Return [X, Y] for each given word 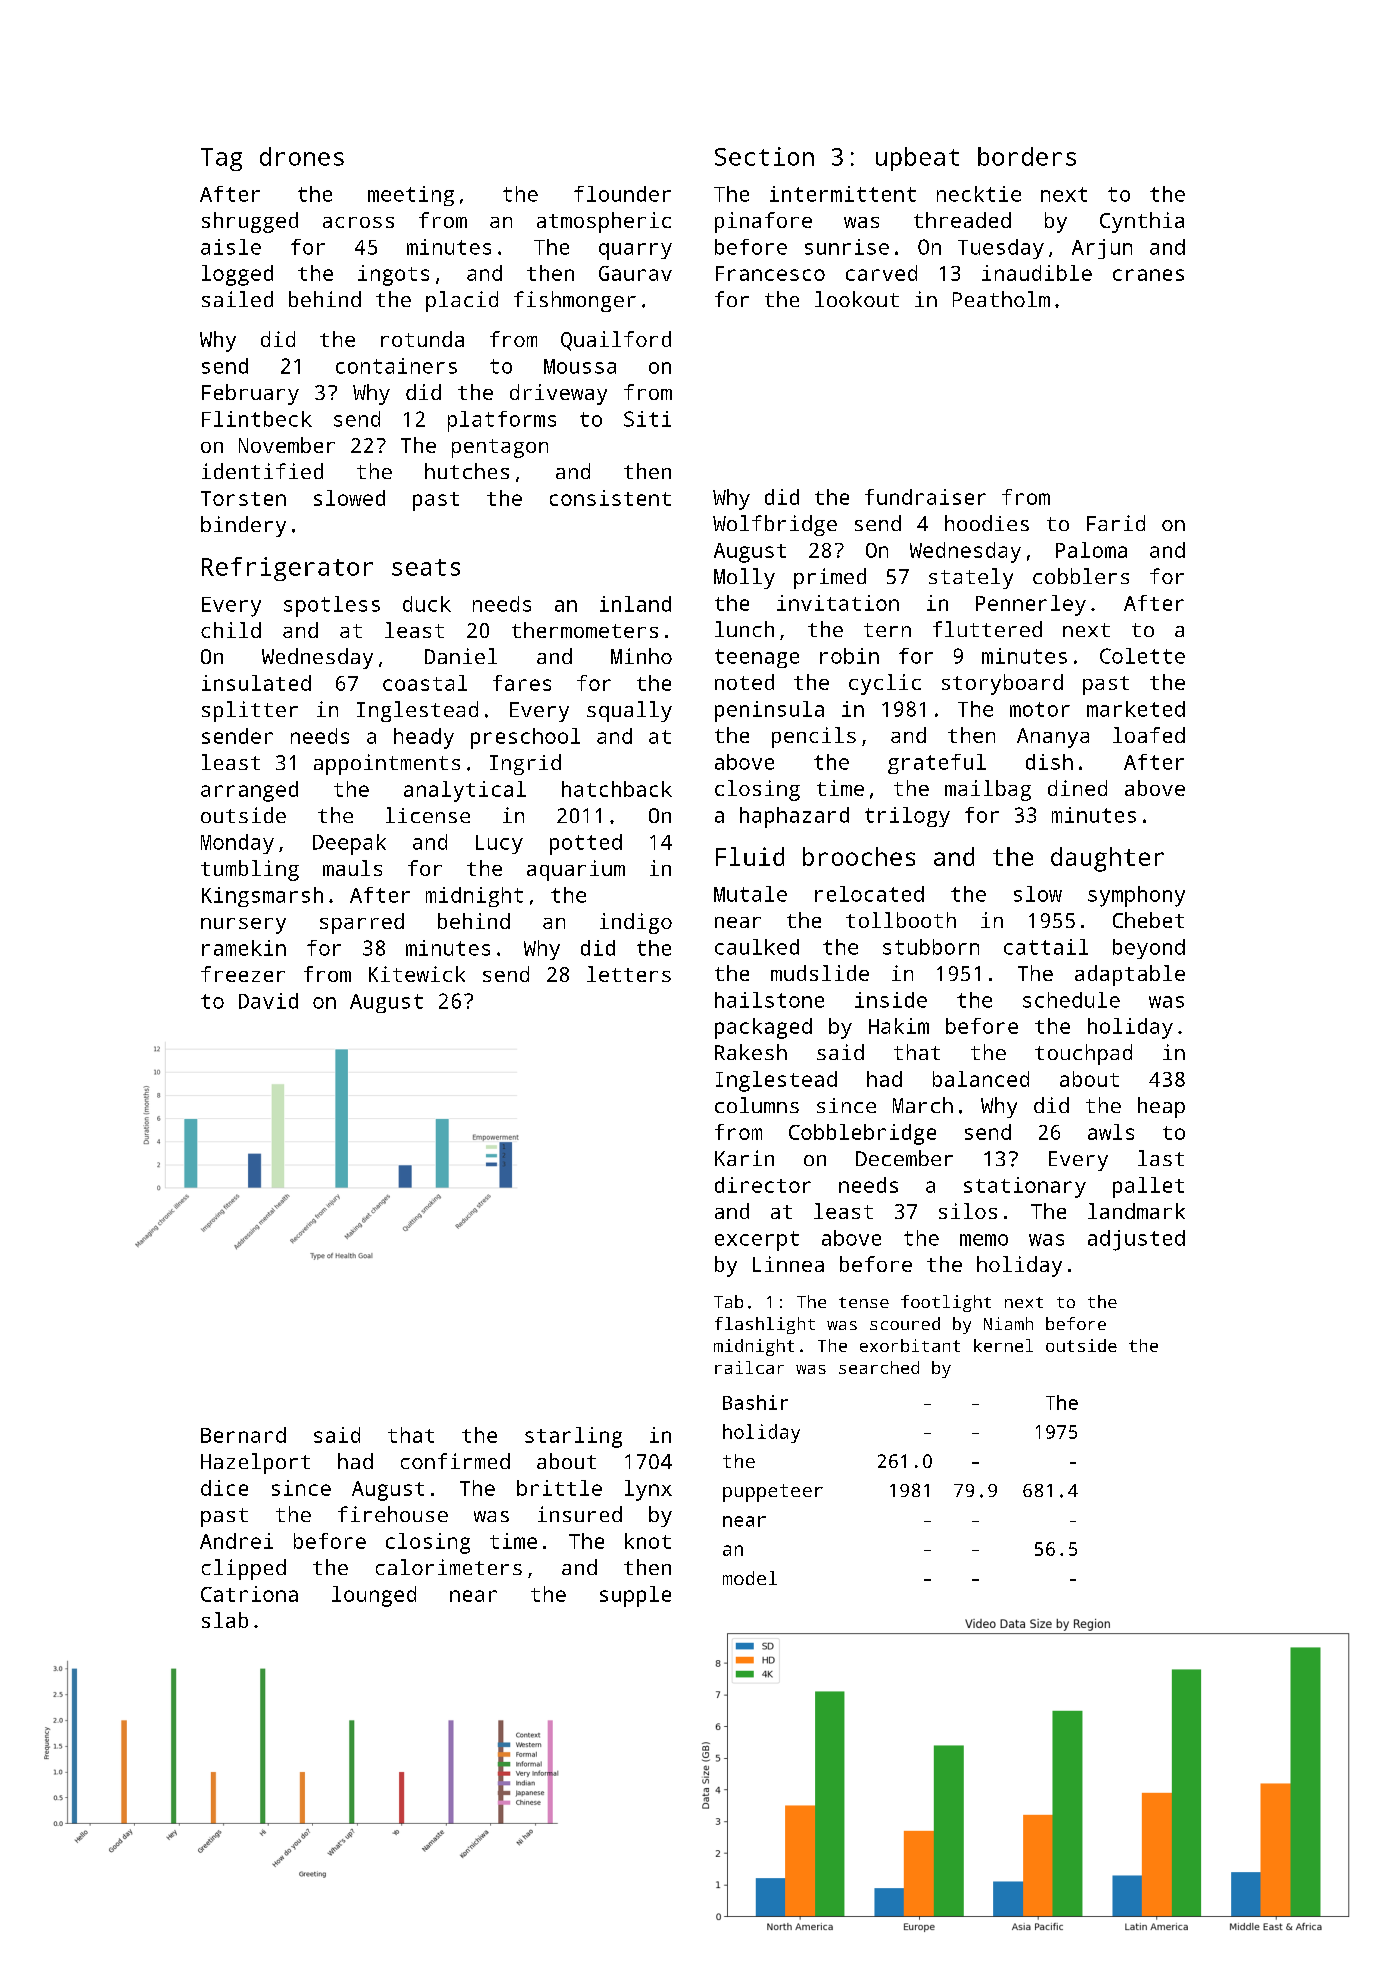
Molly [744, 578]
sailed [237, 299]
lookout [857, 299]
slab [225, 1620]
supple [635, 1596]
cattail [1046, 947]
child [231, 630]
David [268, 1001]
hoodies [987, 523]
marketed [1136, 709]
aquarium [576, 870]
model [750, 1578]
